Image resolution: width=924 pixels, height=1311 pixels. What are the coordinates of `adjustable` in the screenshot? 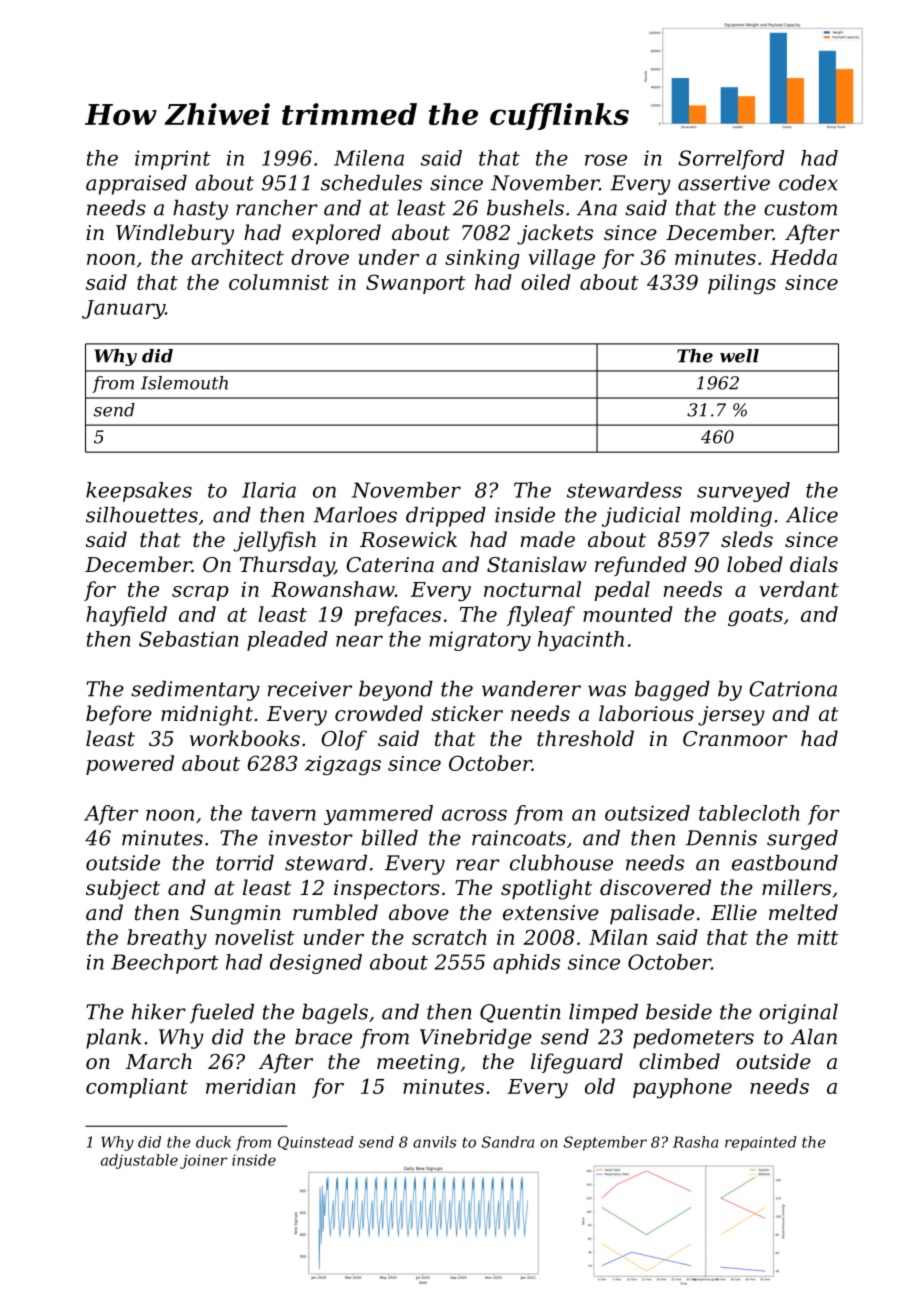 It's located at (139, 1161).
